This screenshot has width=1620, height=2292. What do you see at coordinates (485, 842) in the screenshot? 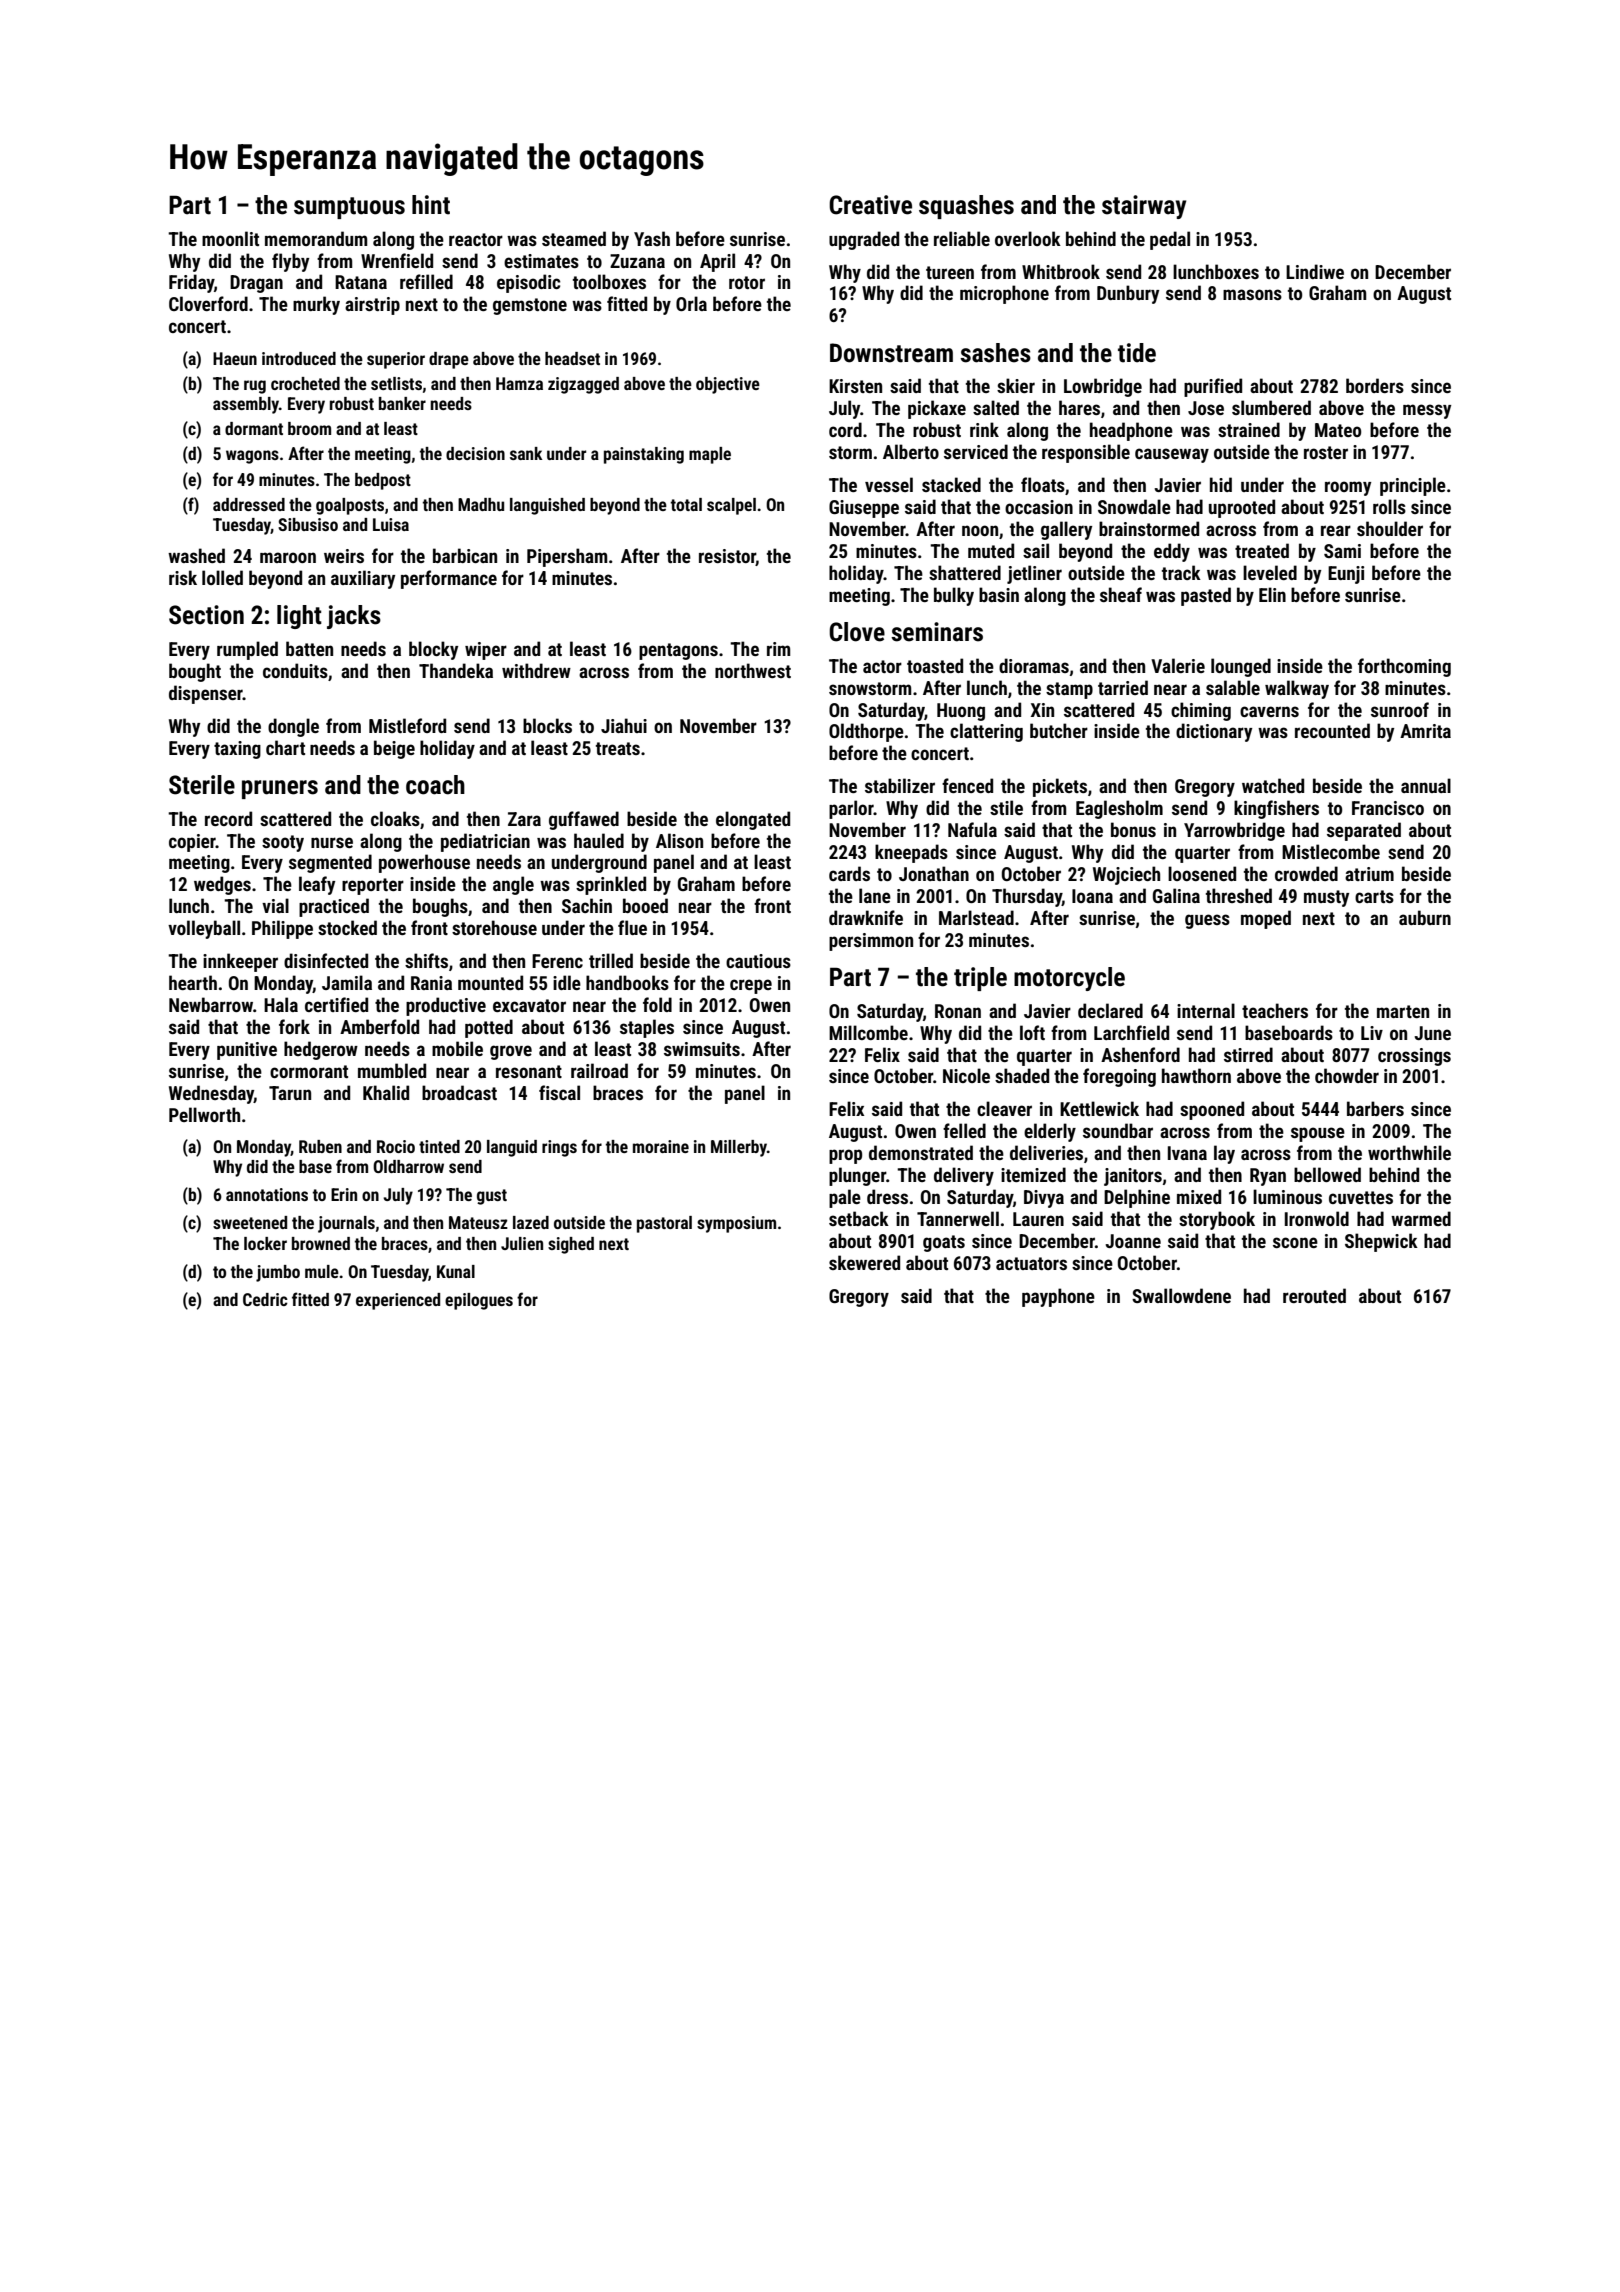
I see `pediatrician` at bounding box center [485, 842].
